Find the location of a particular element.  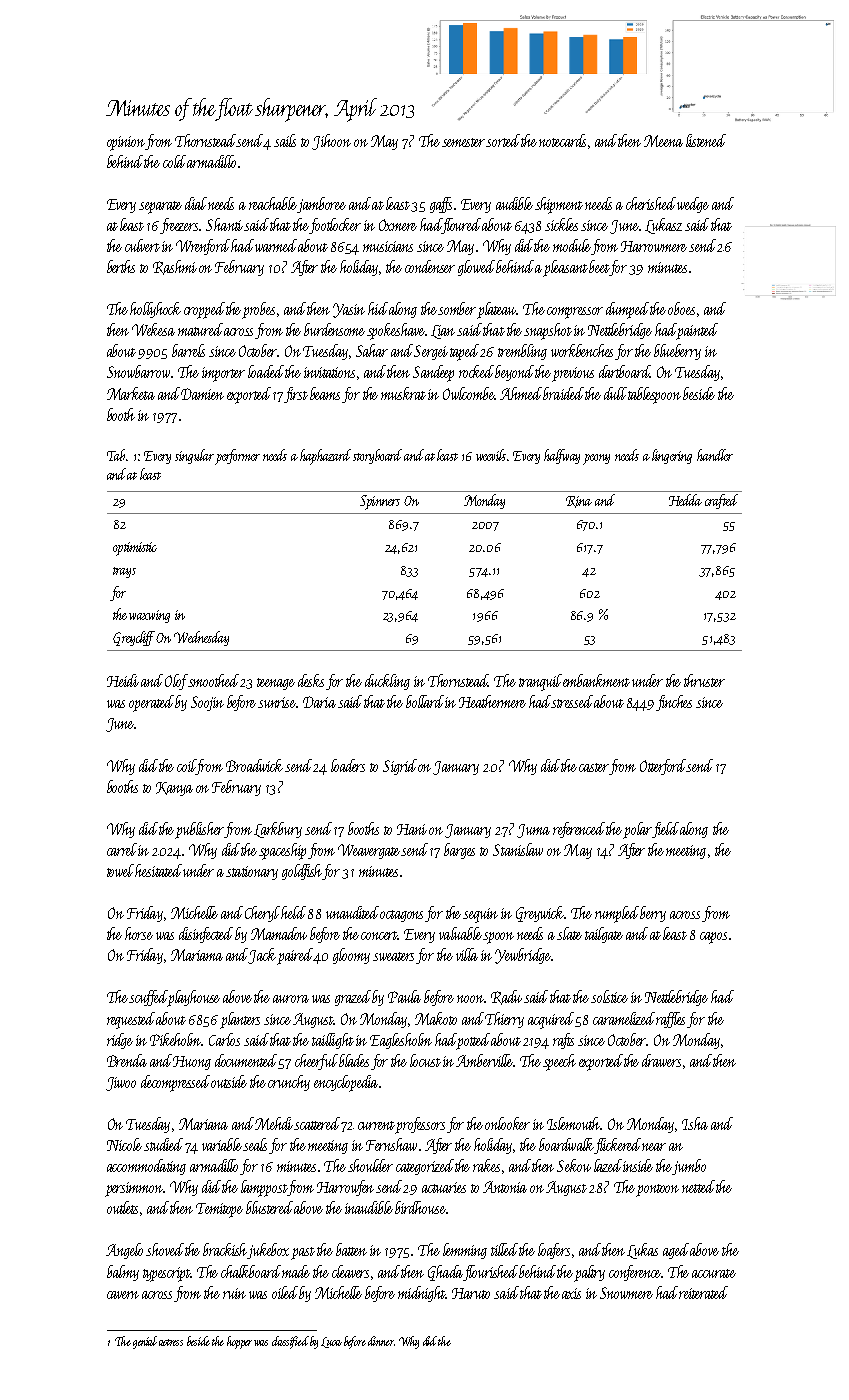

loafers is located at coordinates (554, 1251).
